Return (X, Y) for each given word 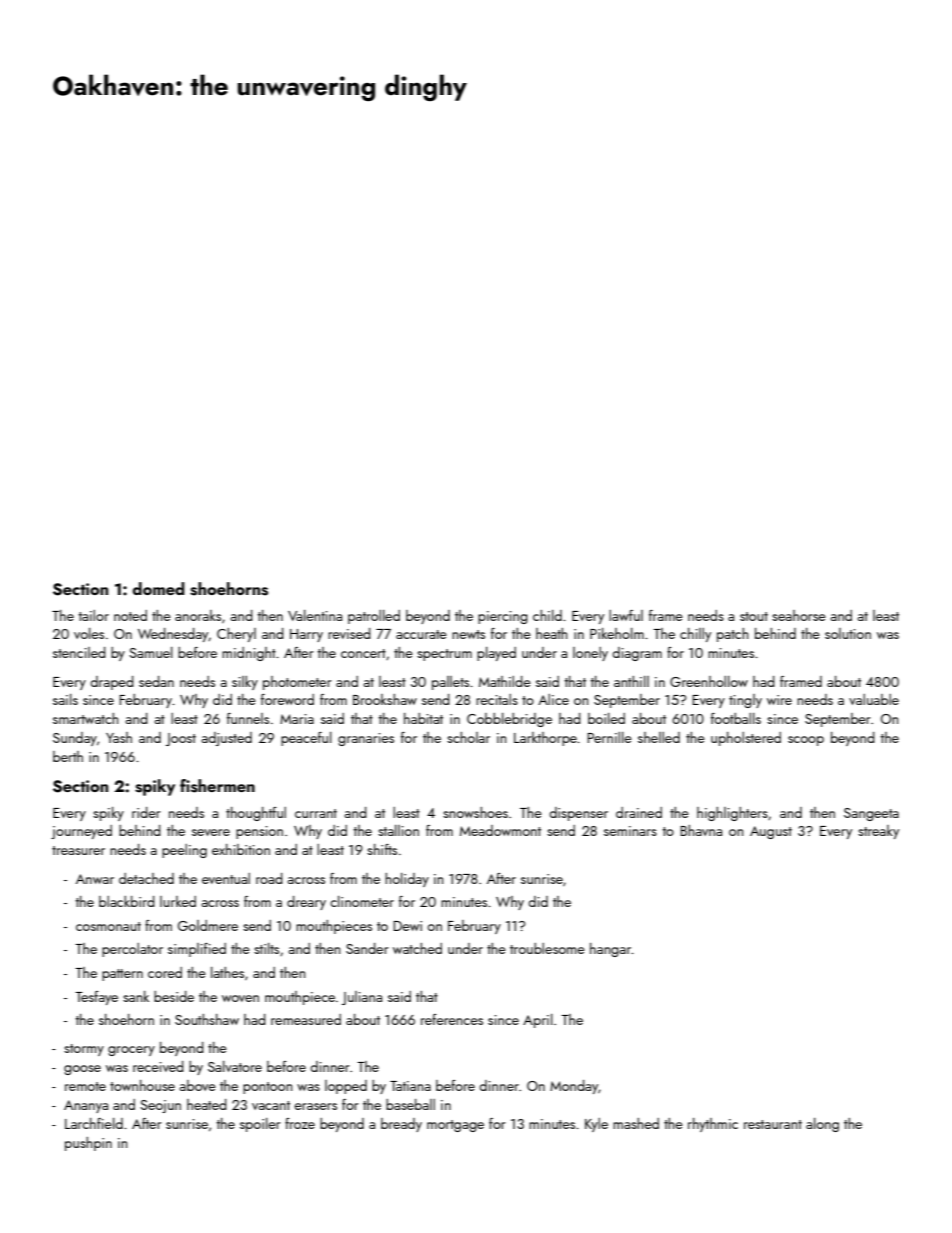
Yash (119, 737)
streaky (878, 832)
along (822, 1125)
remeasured (306, 1019)
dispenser (578, 814)
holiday (407, 880)
